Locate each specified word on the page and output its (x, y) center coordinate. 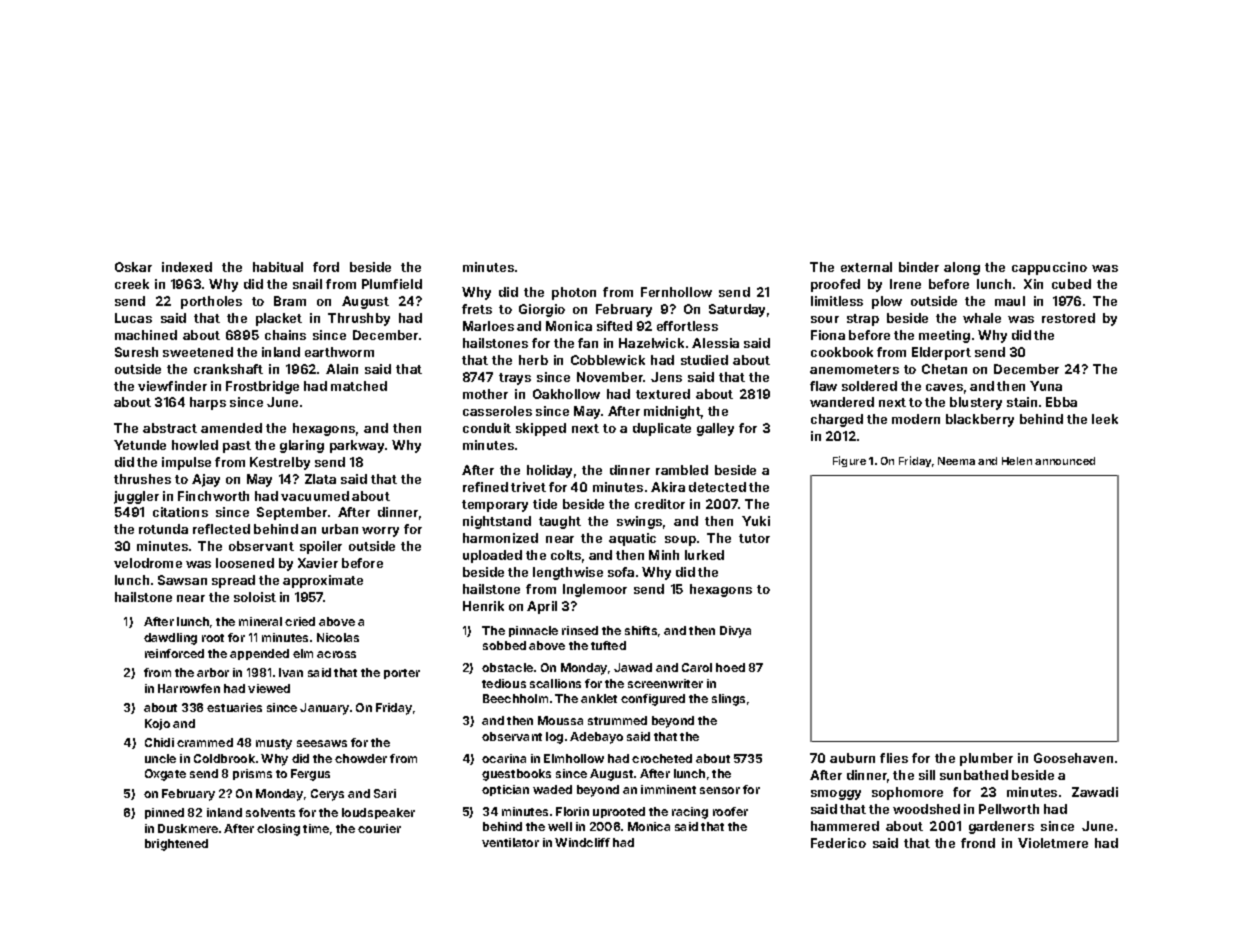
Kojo (157, 724)
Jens (666, 377)
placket (279, 319)
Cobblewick (608, 360)
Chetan (944, 369)
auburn (852, 758)
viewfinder (172, 386)
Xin (1033, 284)
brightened (176, 845)
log (554, 738)
